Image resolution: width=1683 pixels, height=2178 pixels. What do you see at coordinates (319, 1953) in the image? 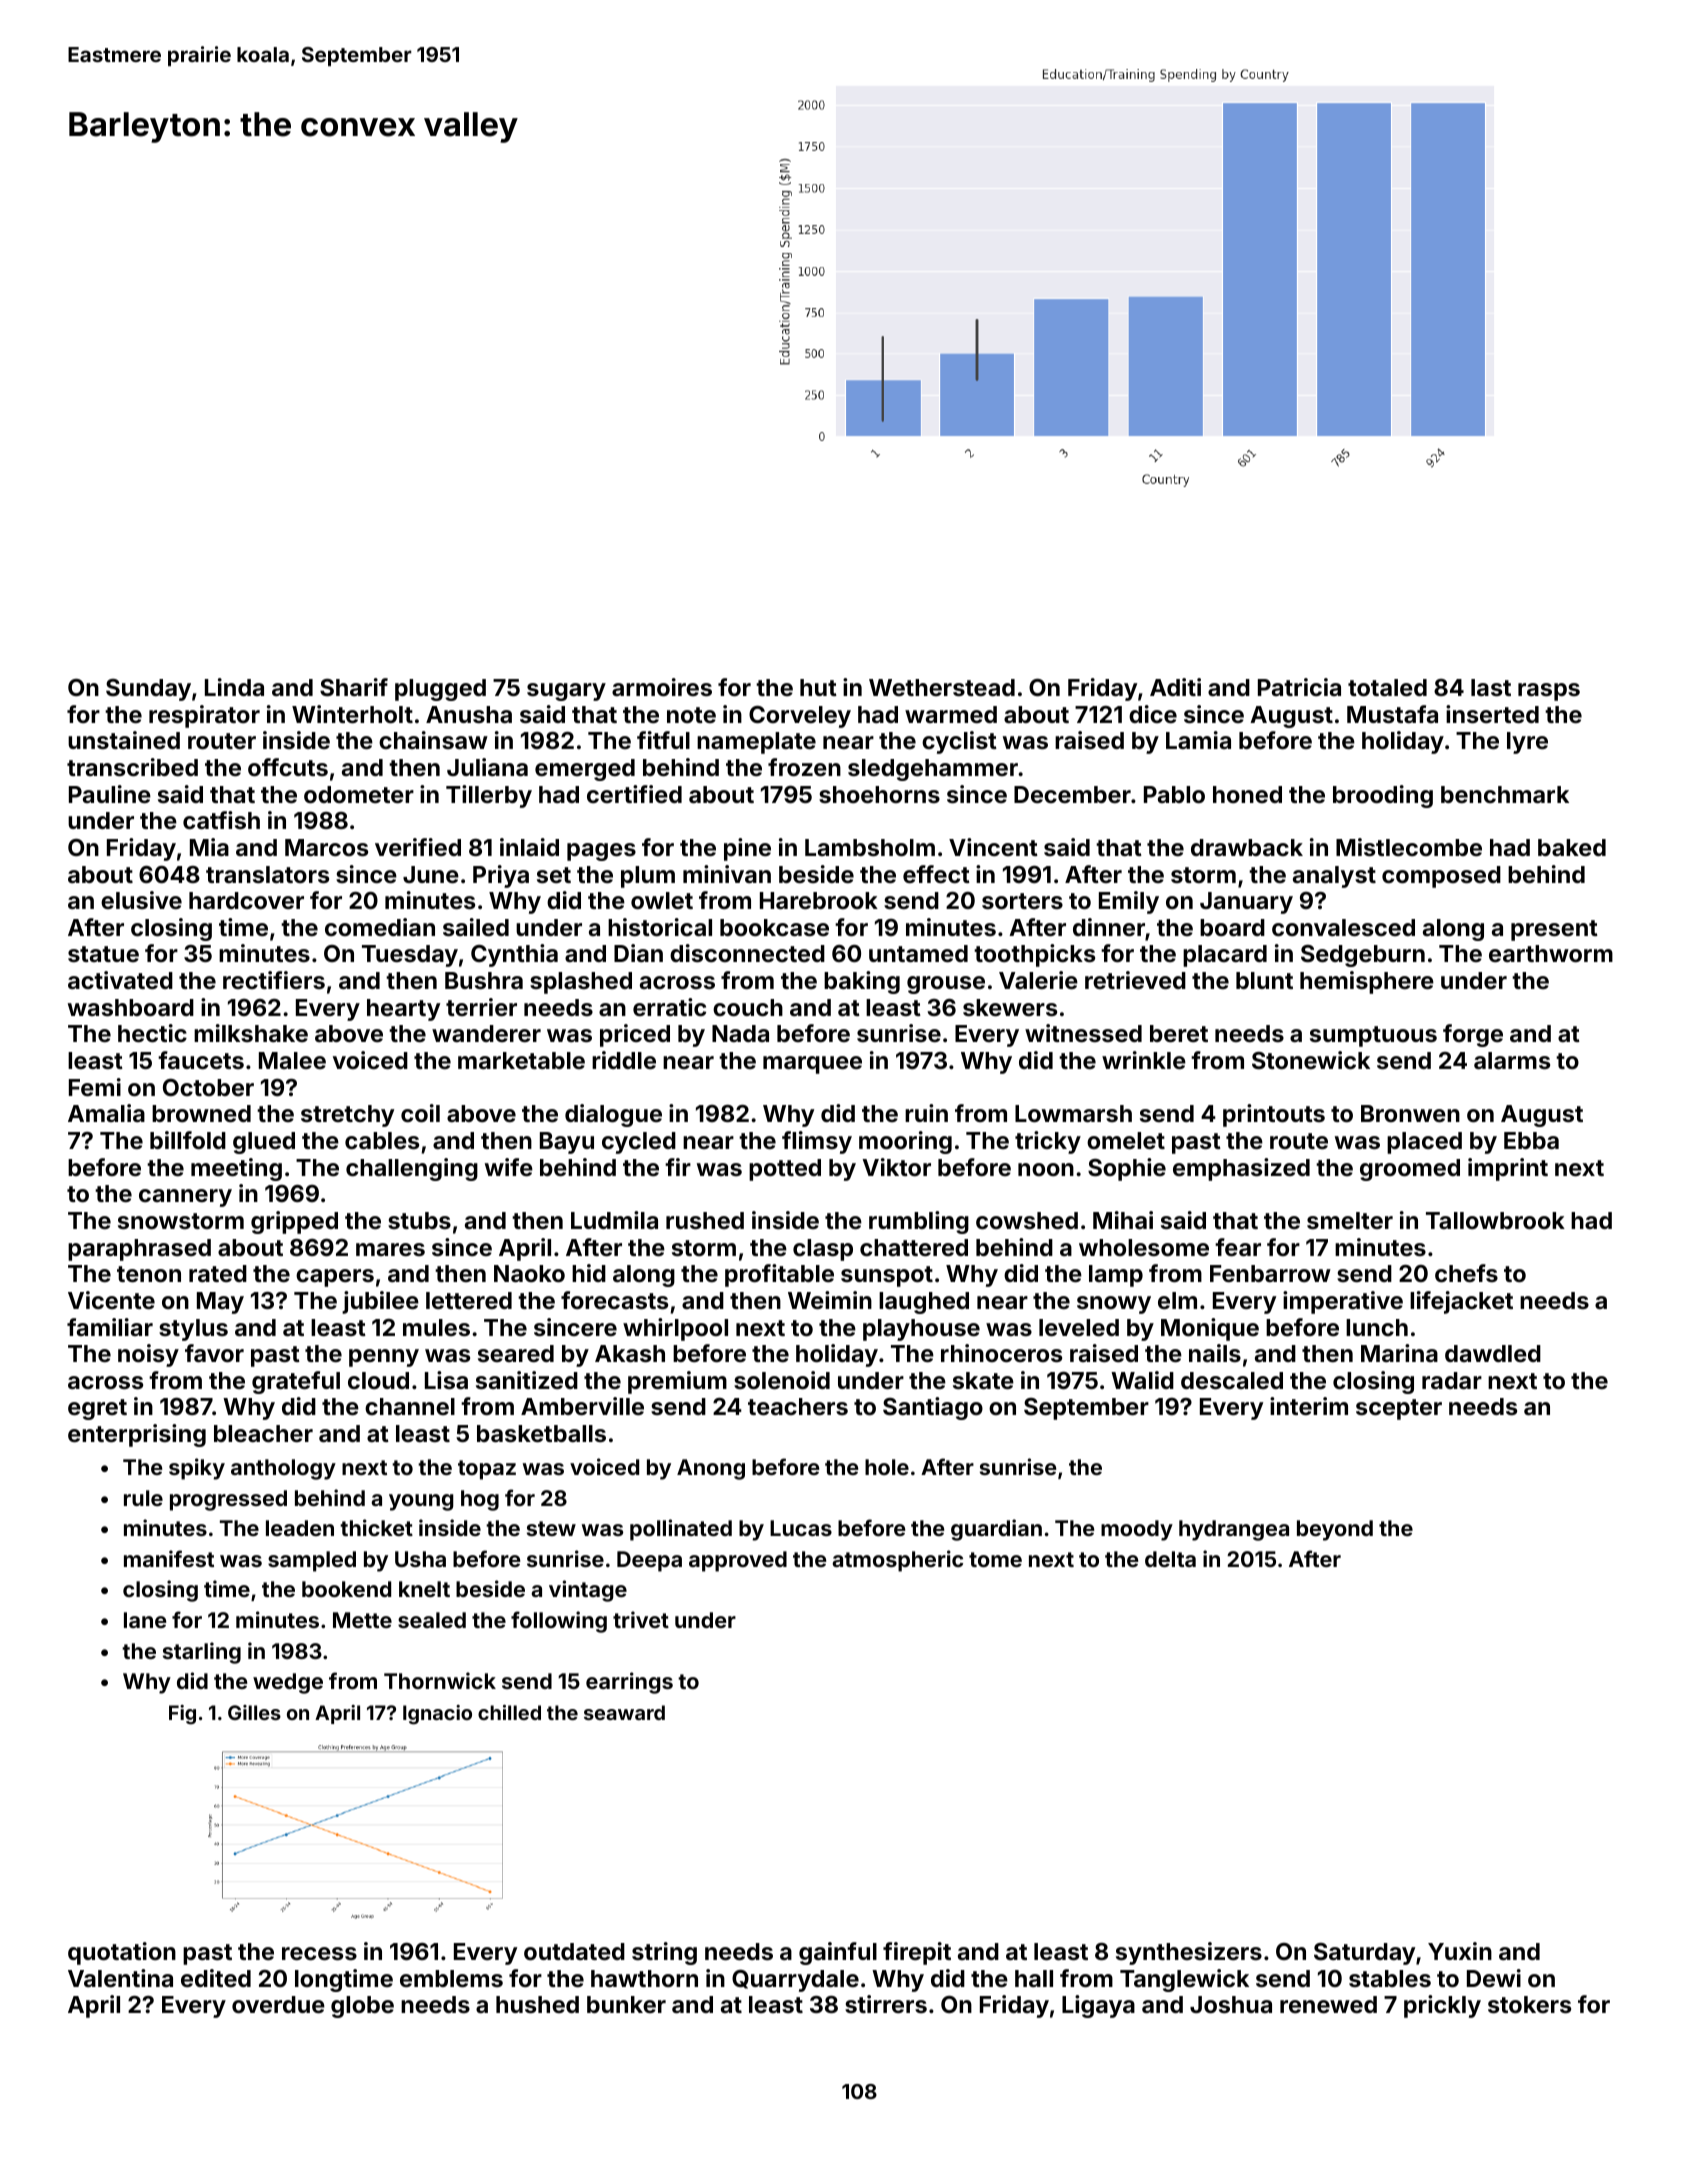
I see `recess` at bounding box center [319, 1953].
